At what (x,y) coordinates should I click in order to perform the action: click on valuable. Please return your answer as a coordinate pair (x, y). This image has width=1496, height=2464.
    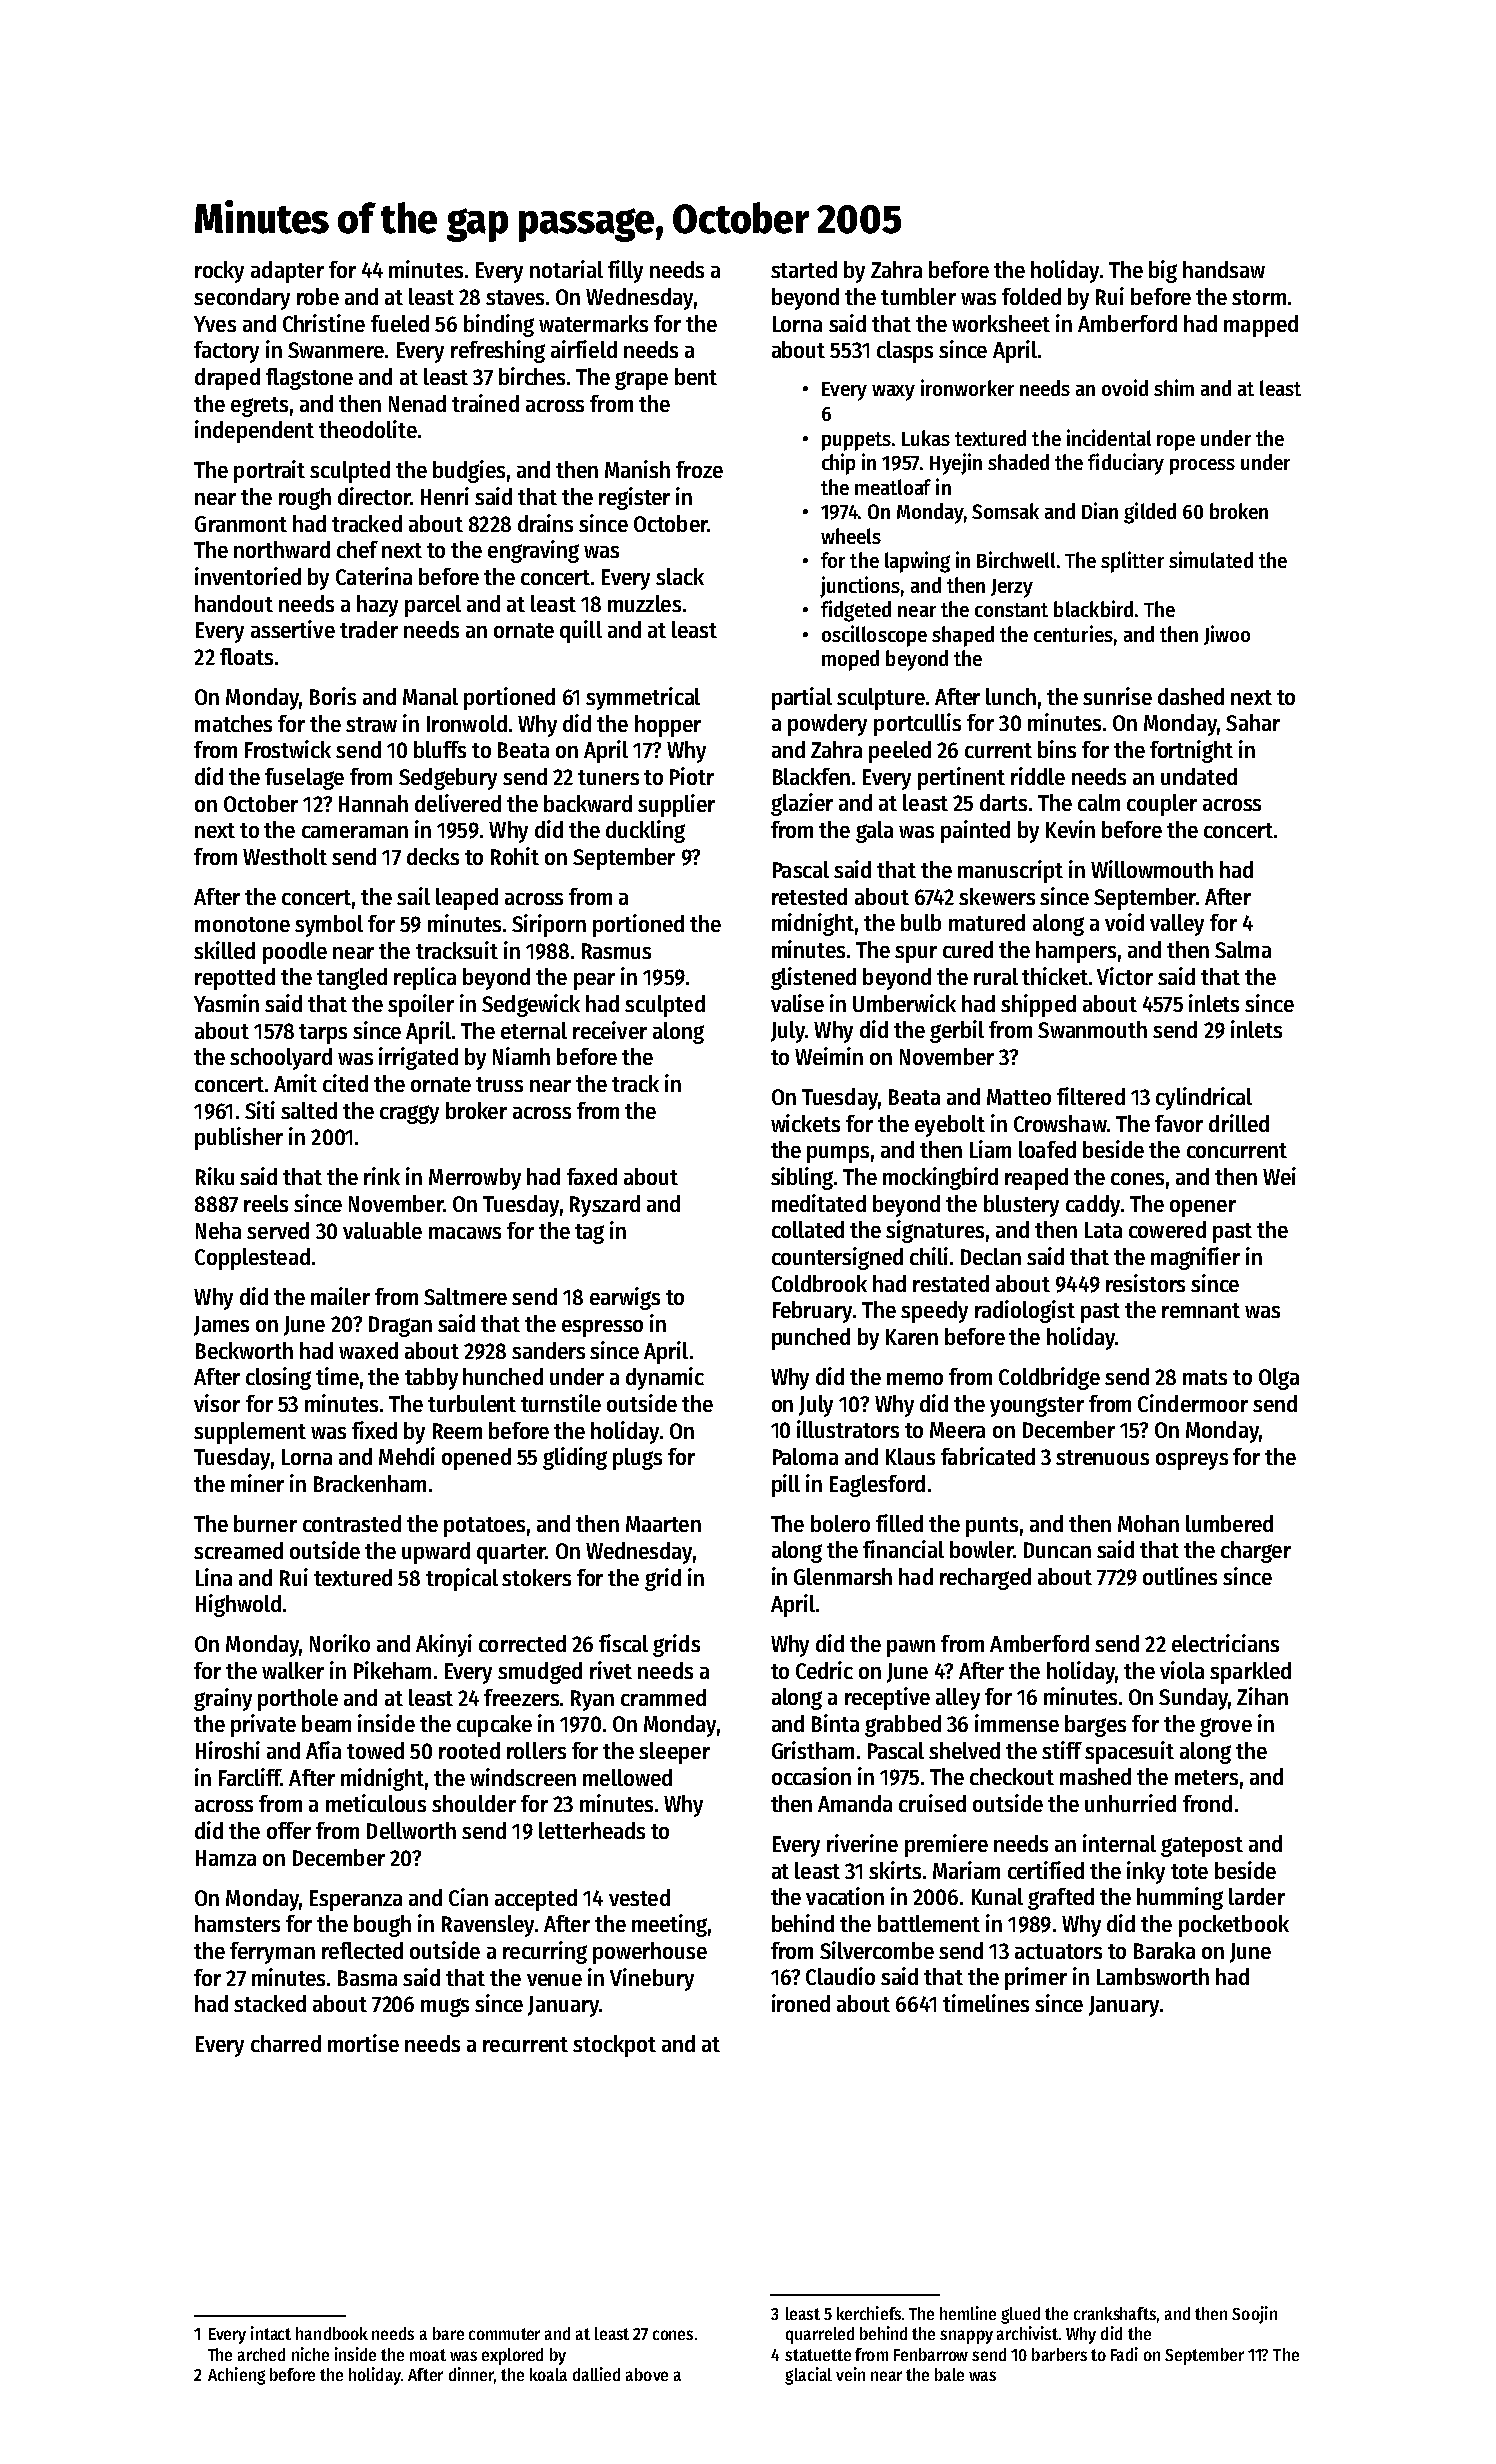
    Looking at the image, I should click on (382, 1230).
